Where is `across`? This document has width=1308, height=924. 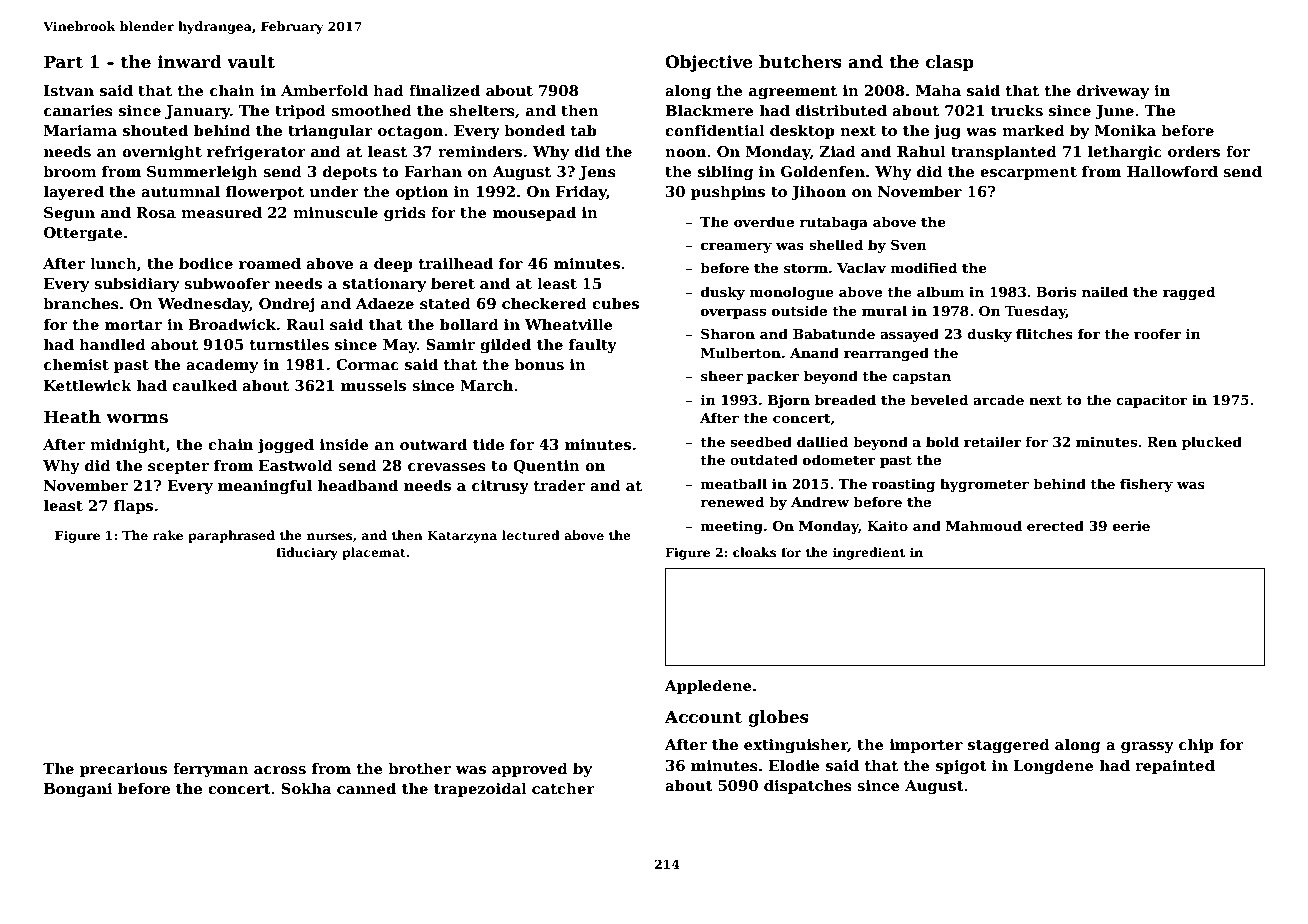 across is located at coordinates (280, 770).
